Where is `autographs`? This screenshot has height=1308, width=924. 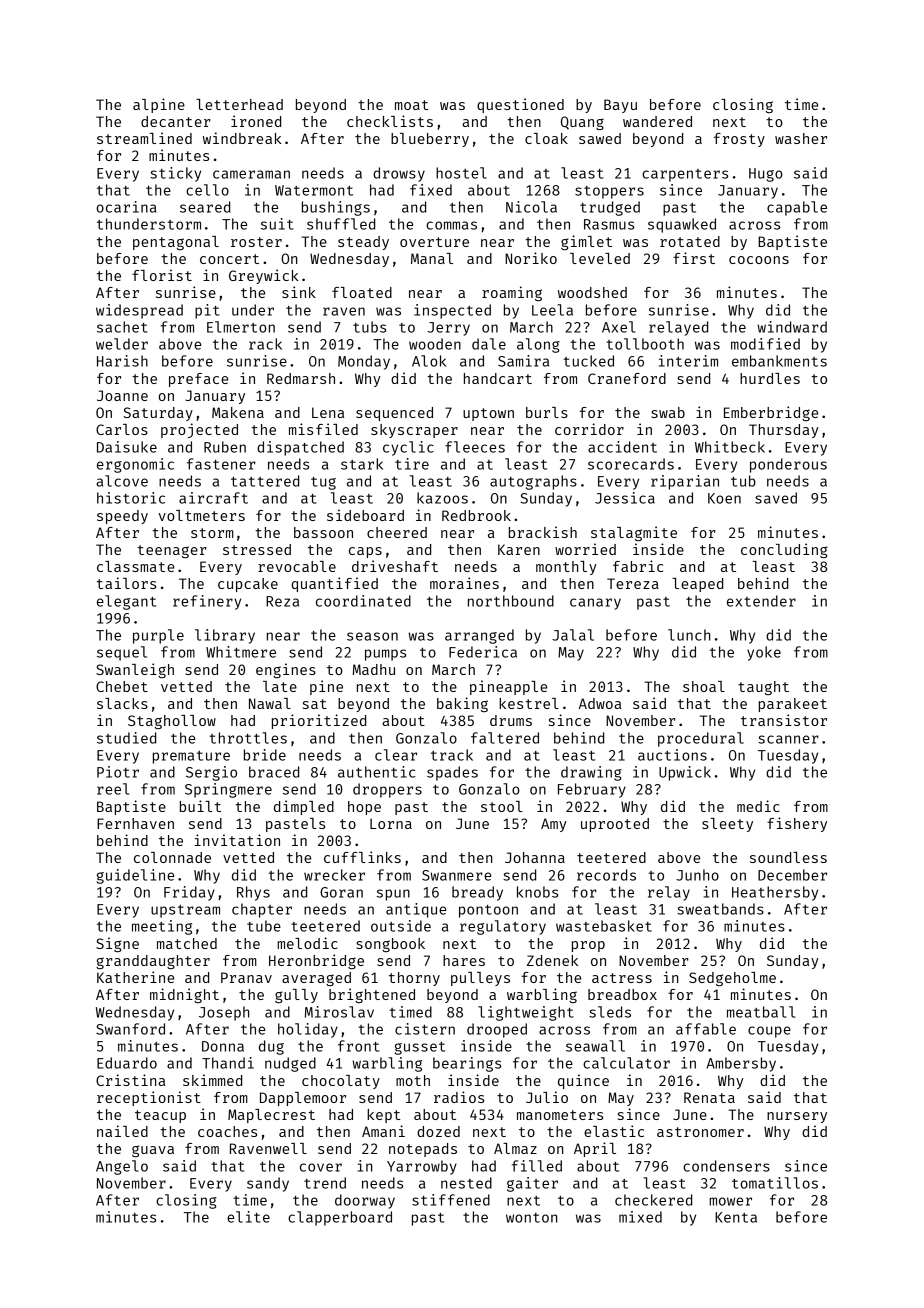
autographs is located at coordinates (533, 482).
